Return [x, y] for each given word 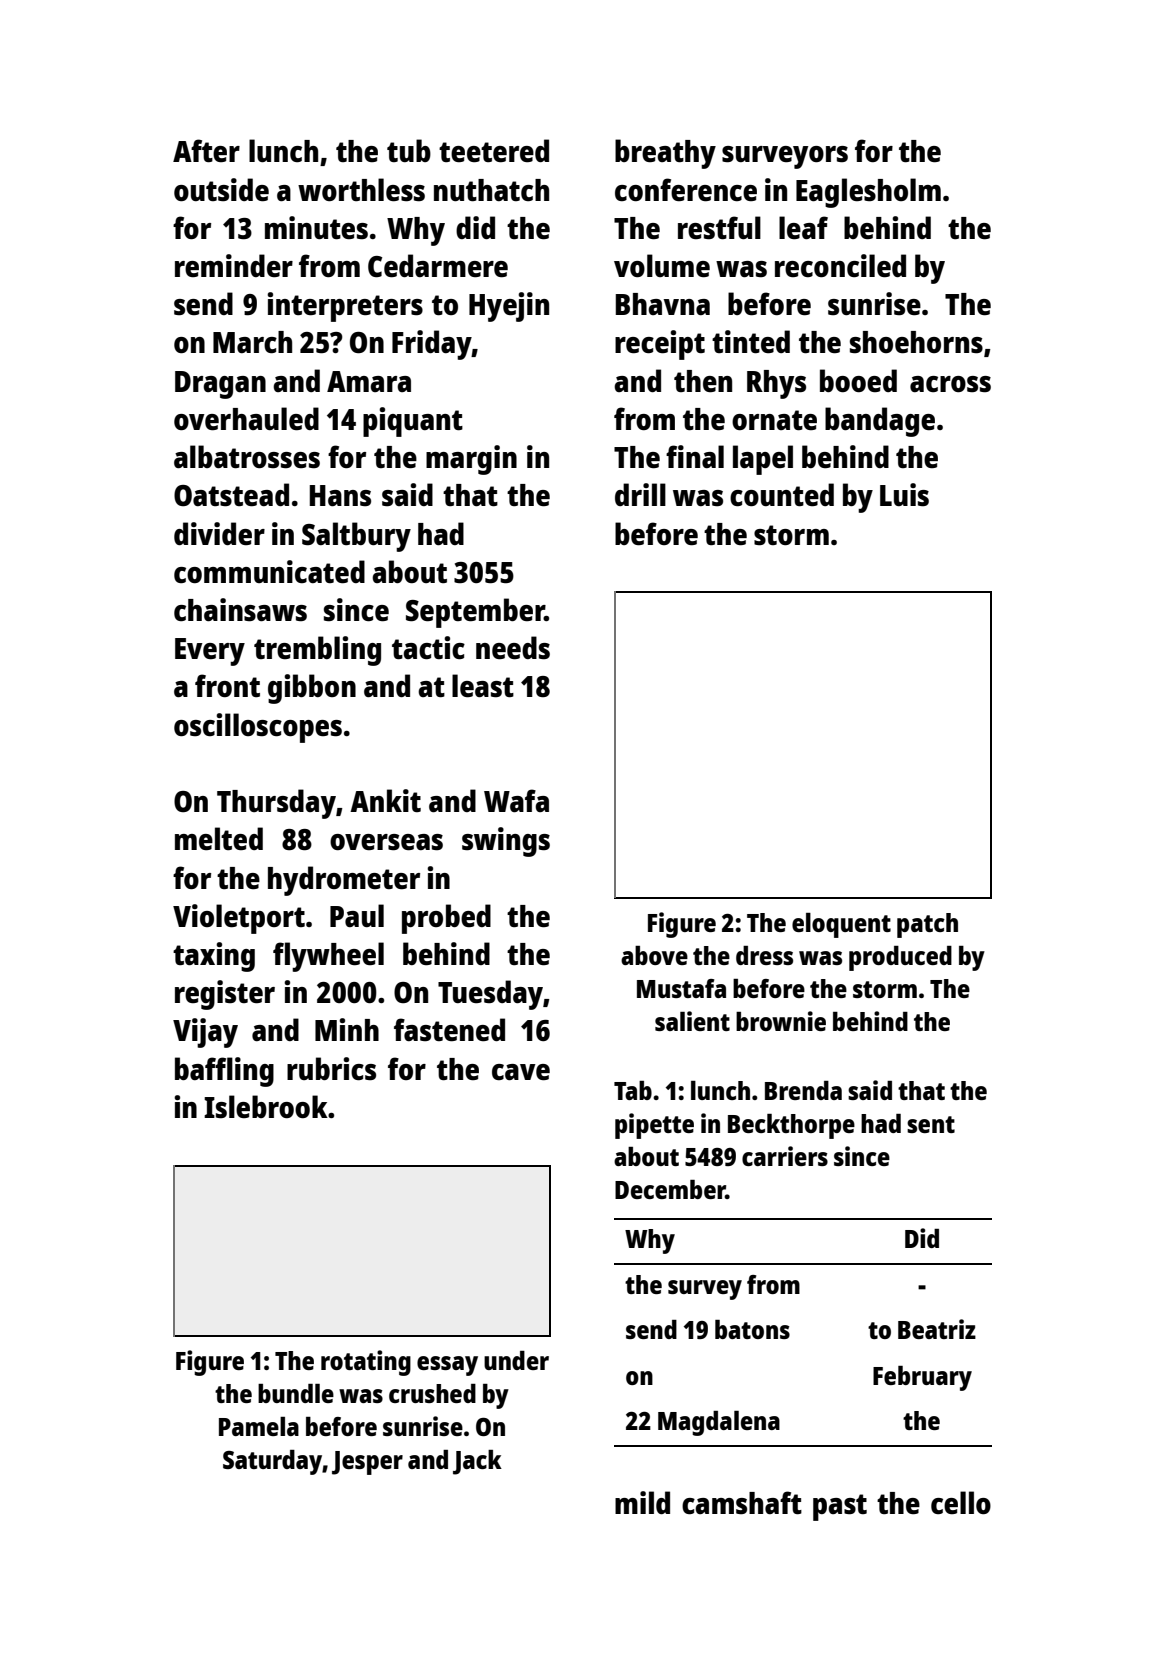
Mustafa [681, 988]
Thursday [276, 804]
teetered [494, 151]
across [950, 384]
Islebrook [266, 1106]
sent [931, 1124]
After [206, 150]
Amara [369, 381]
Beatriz [937, 1329]
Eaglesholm [868, 193]
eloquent [841, 925]
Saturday [273, 1462]
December [670, 1189]
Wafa [516, 800]
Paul [357, 915]
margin [471, 460]
